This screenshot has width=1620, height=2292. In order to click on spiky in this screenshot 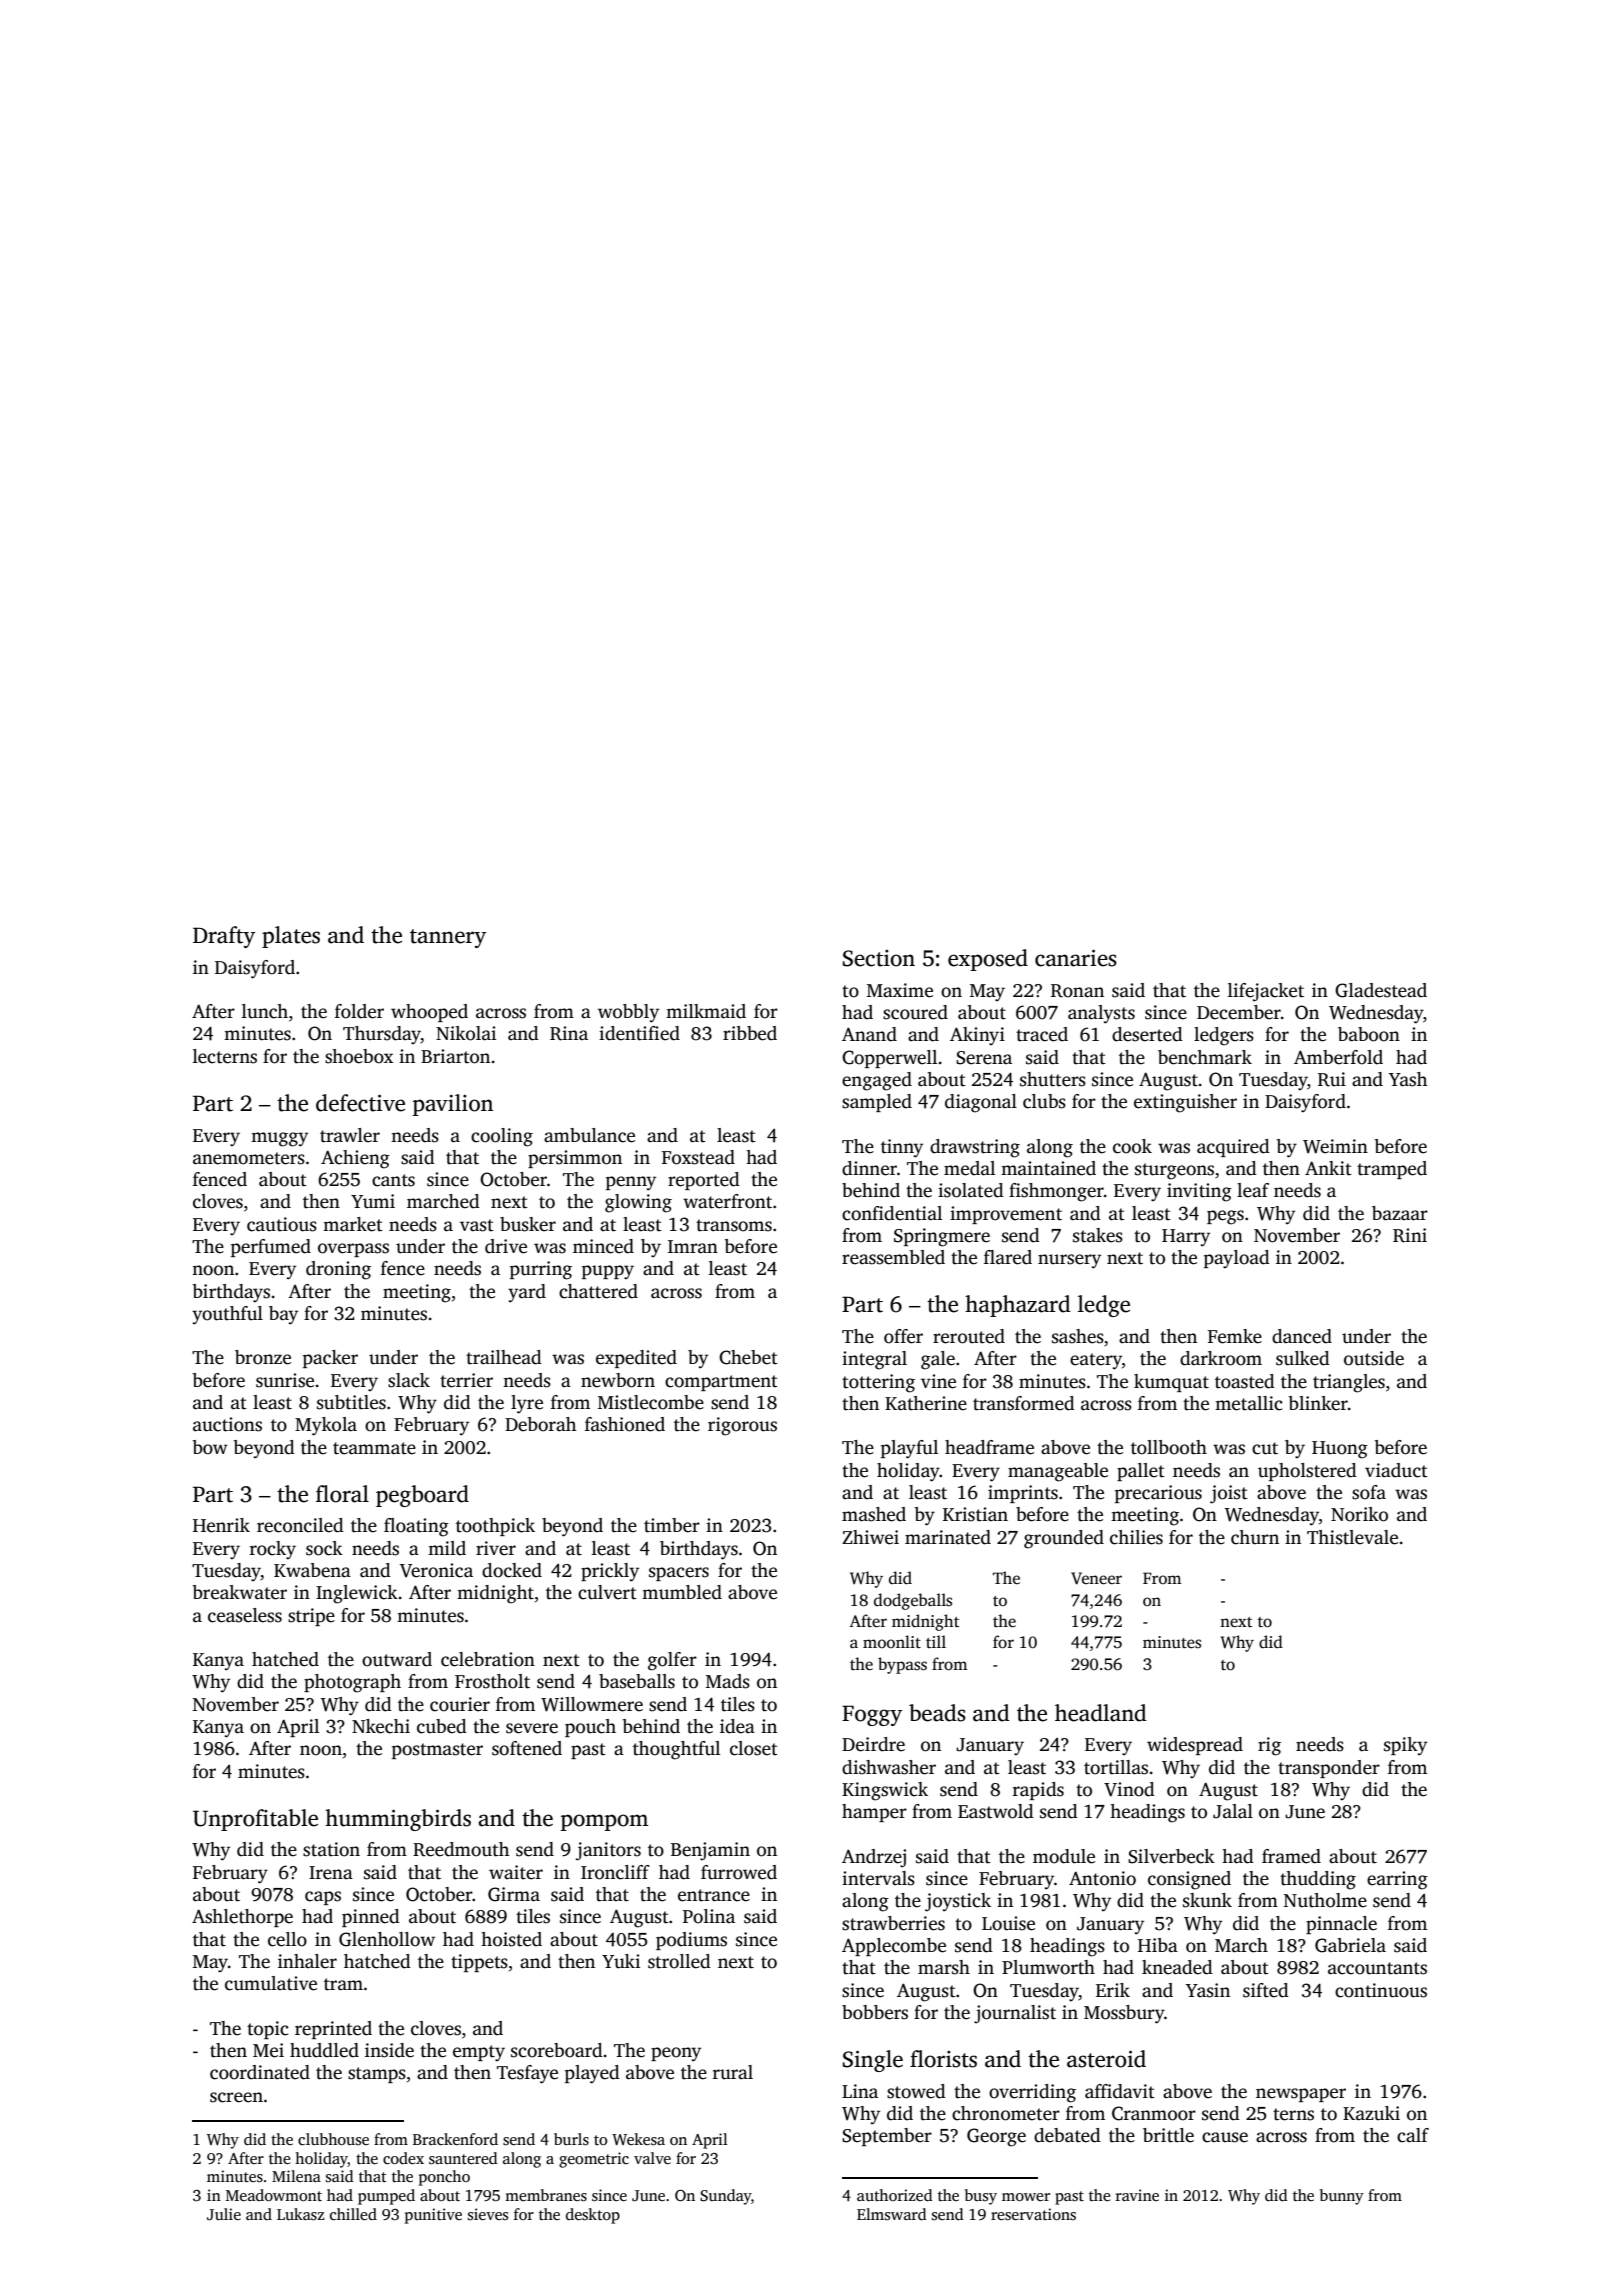, I will do `click(1405, 1746)`.
